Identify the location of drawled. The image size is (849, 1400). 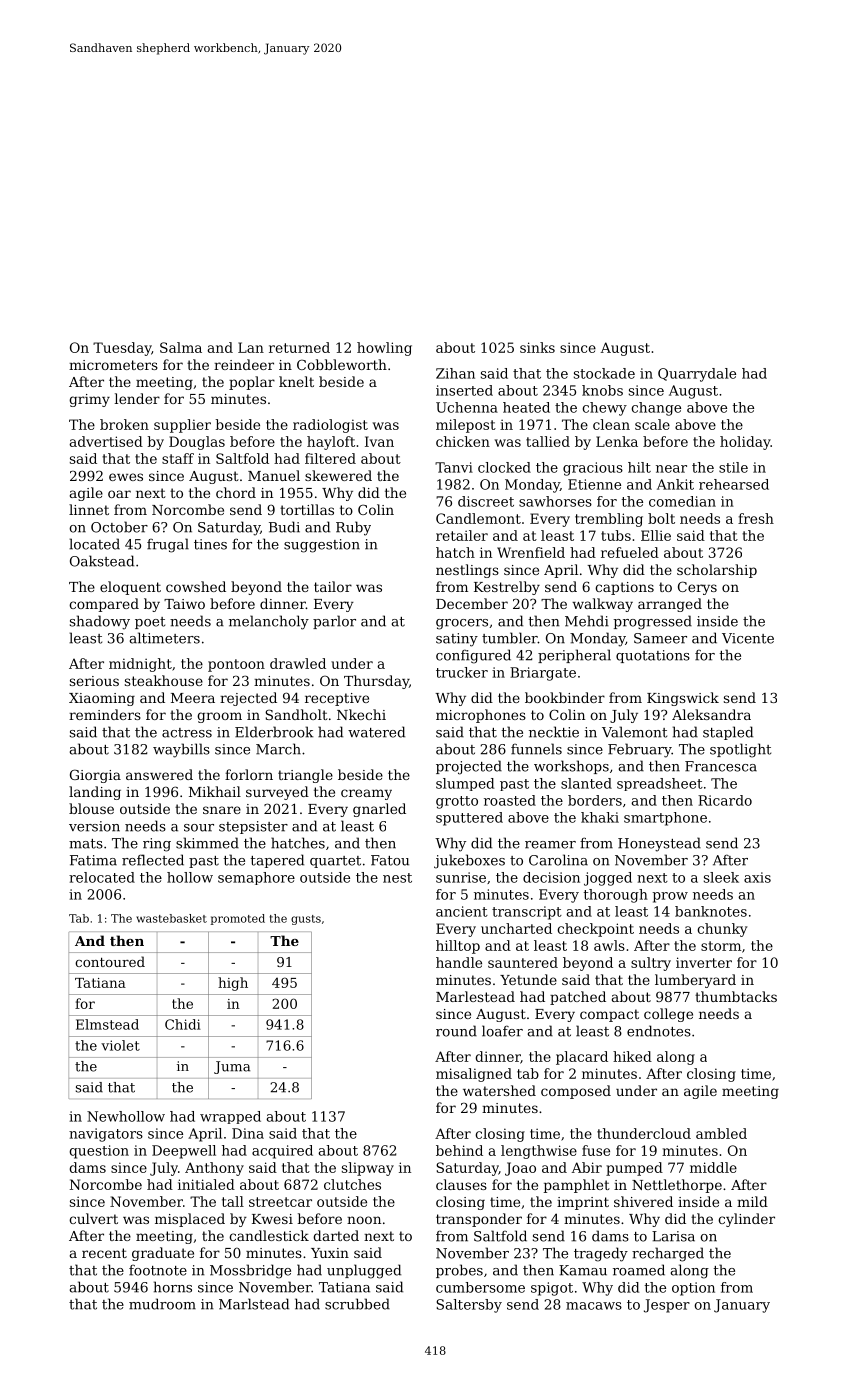
(298, 663).
